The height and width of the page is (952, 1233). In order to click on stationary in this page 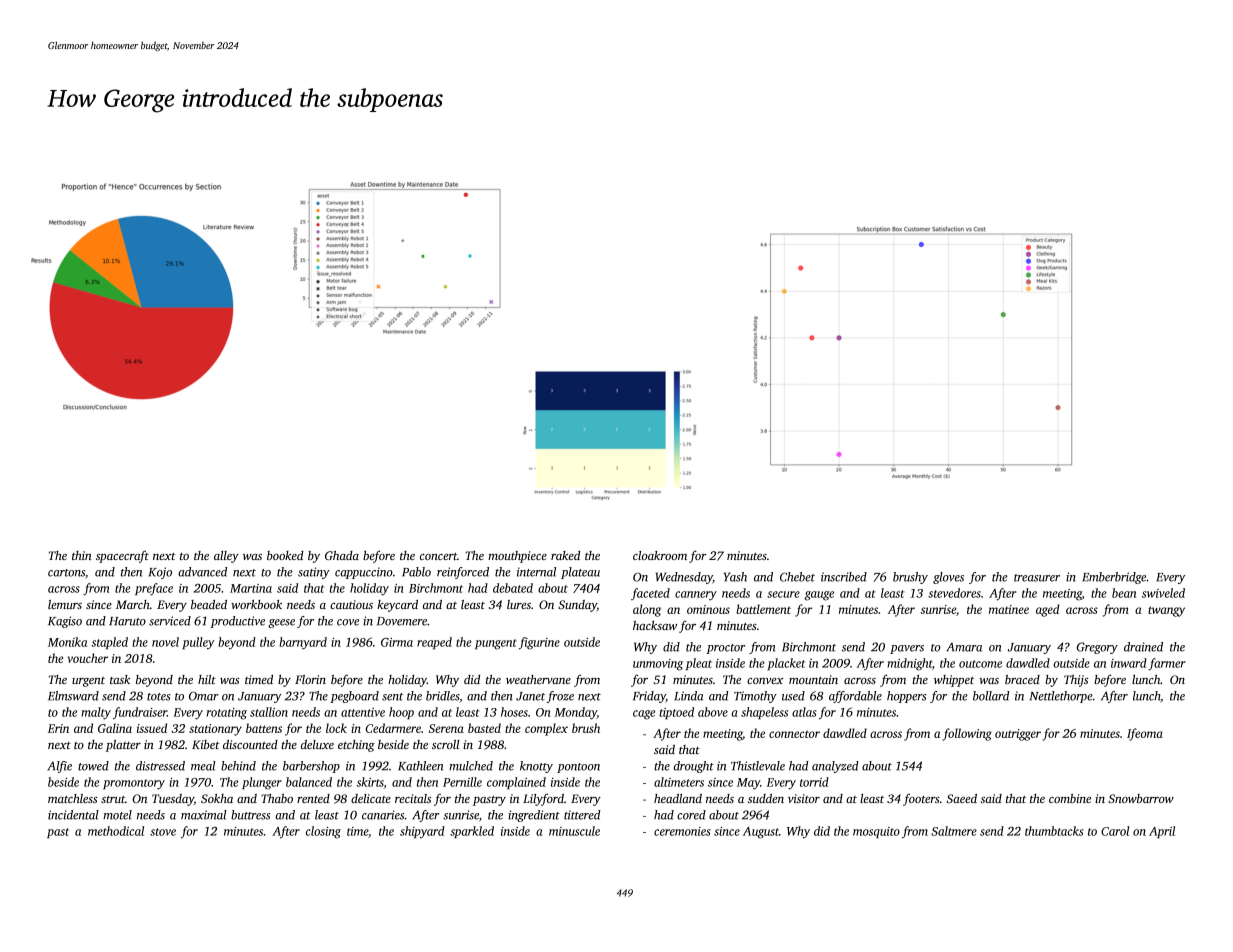, I will do `click(215, 730)`.
